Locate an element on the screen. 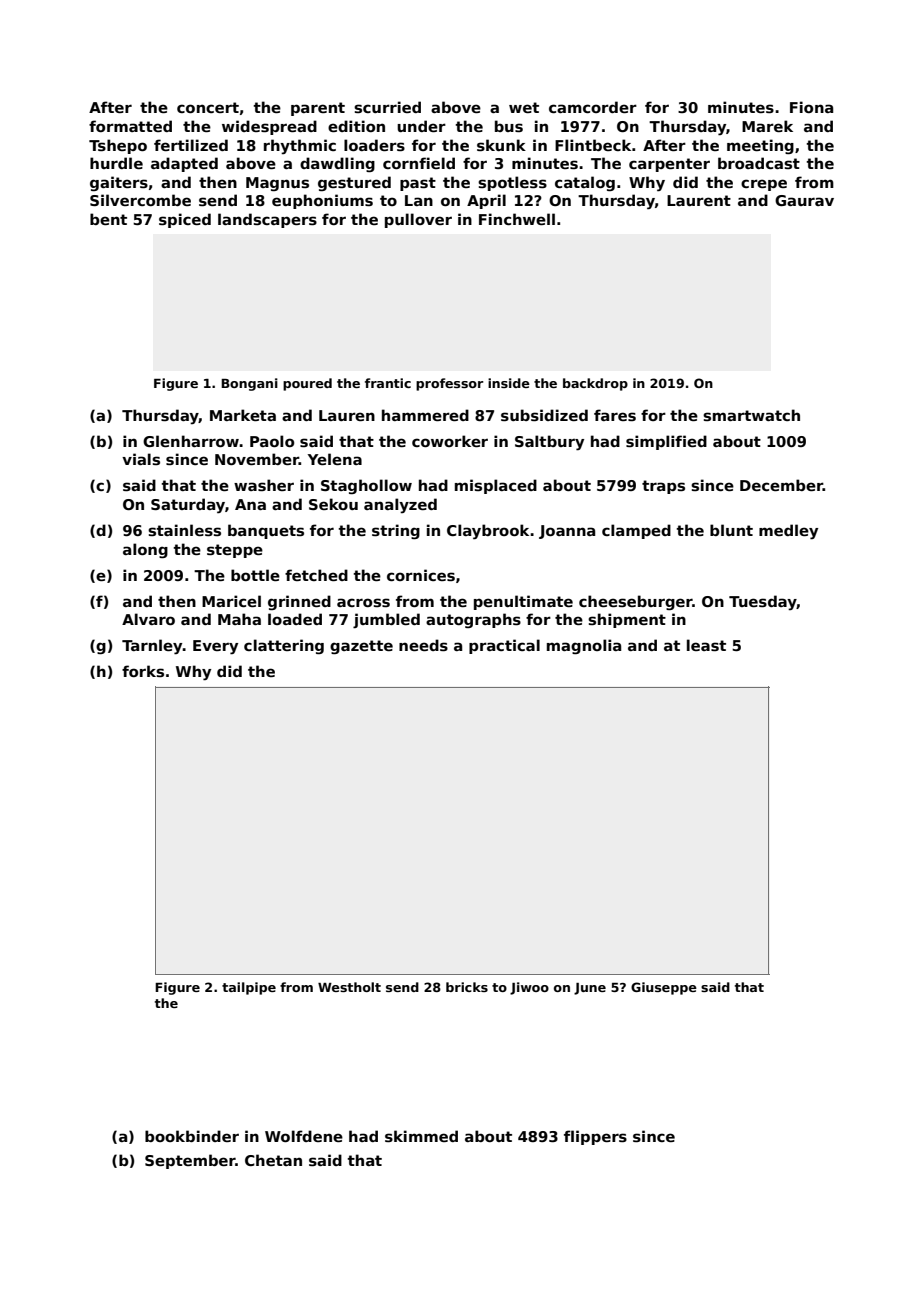 Image resolution: width=924 pixels, height=1308 pixels. concert is located at coordinates (208, 107).
